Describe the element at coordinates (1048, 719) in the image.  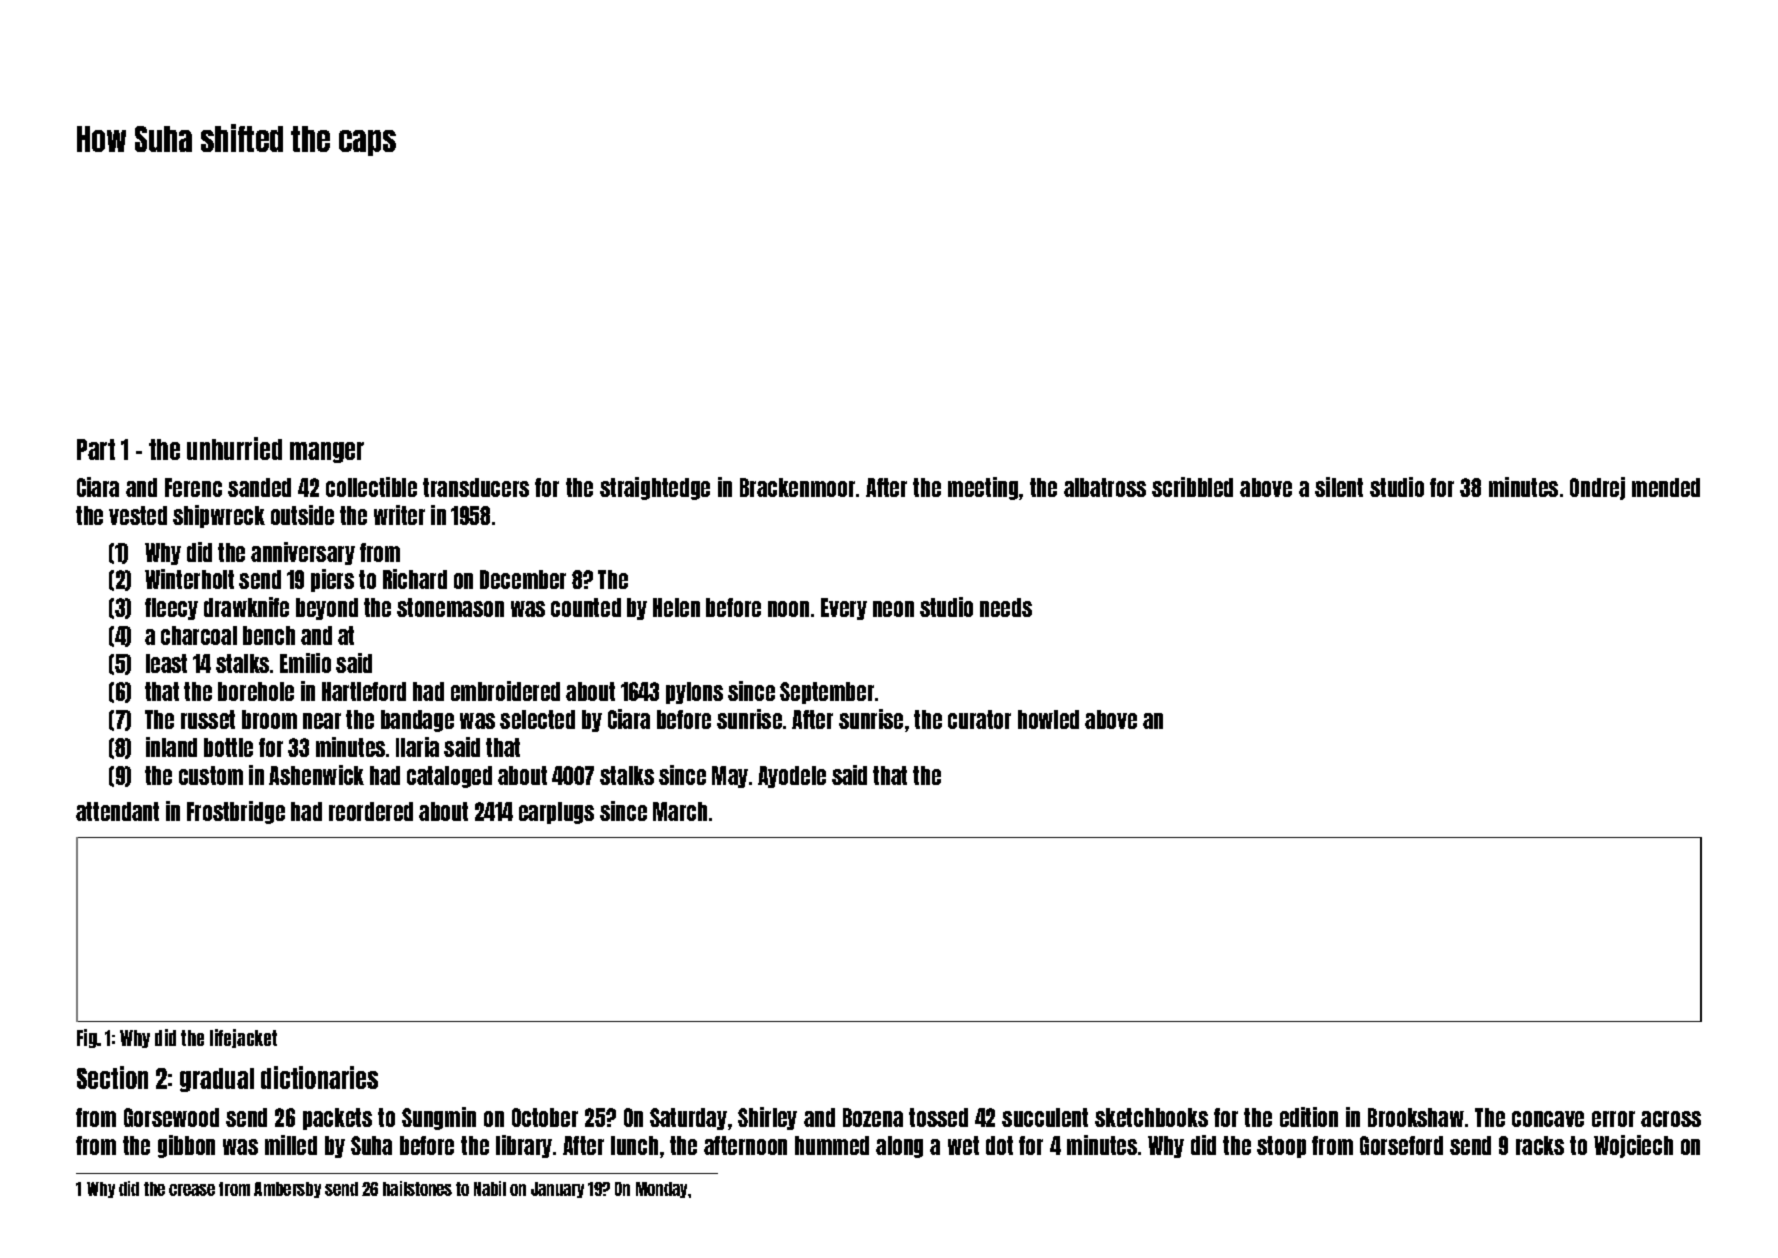
I see `howled` at that location.
